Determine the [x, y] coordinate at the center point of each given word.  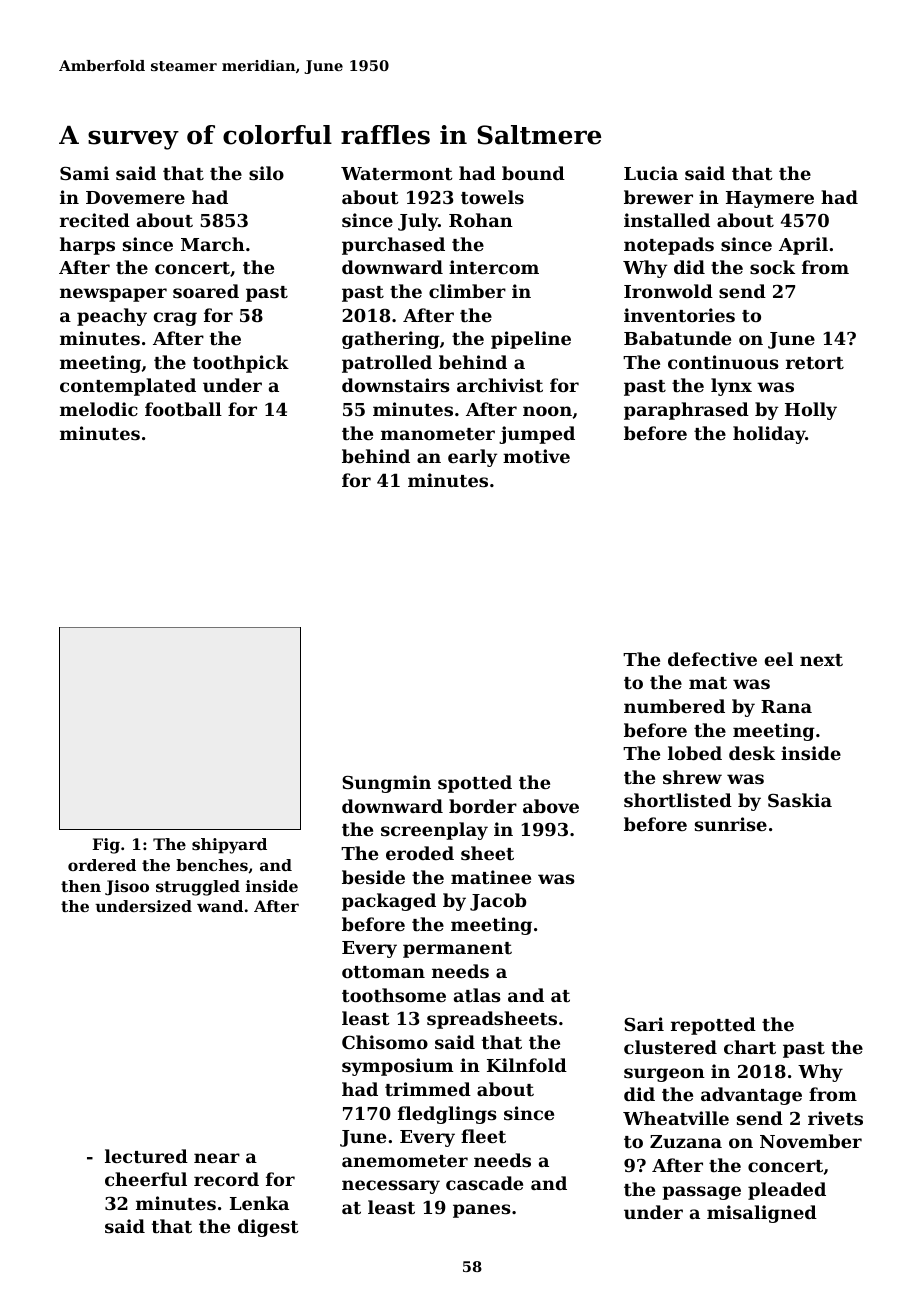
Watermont [397, 173]
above [551, 806]
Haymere [770, 199]
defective [712, 659]
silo [266, 173]
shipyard [229, 846]
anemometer [405, 1161]
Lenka [259, 1203]
